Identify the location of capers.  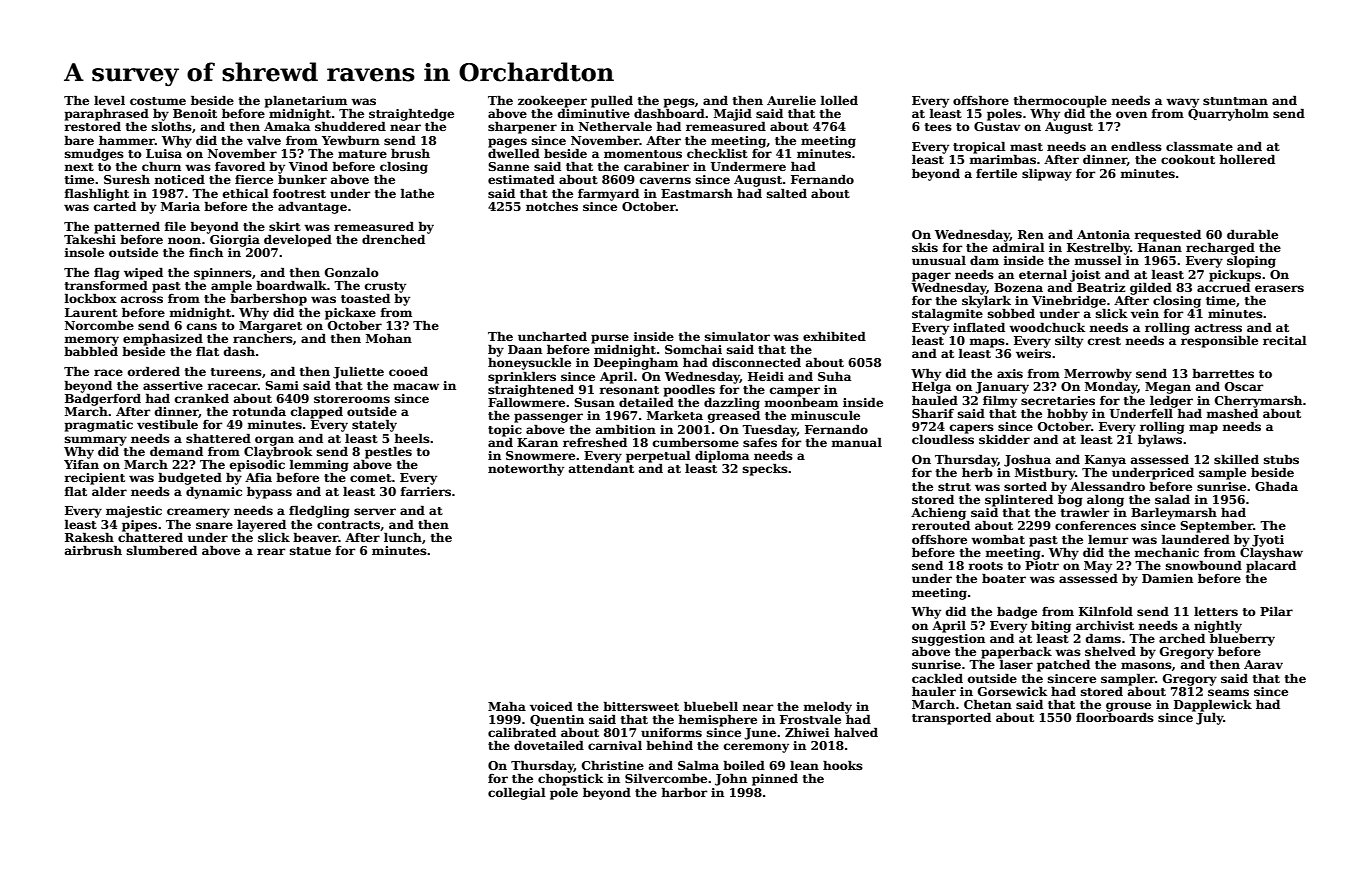
(972, 429).
